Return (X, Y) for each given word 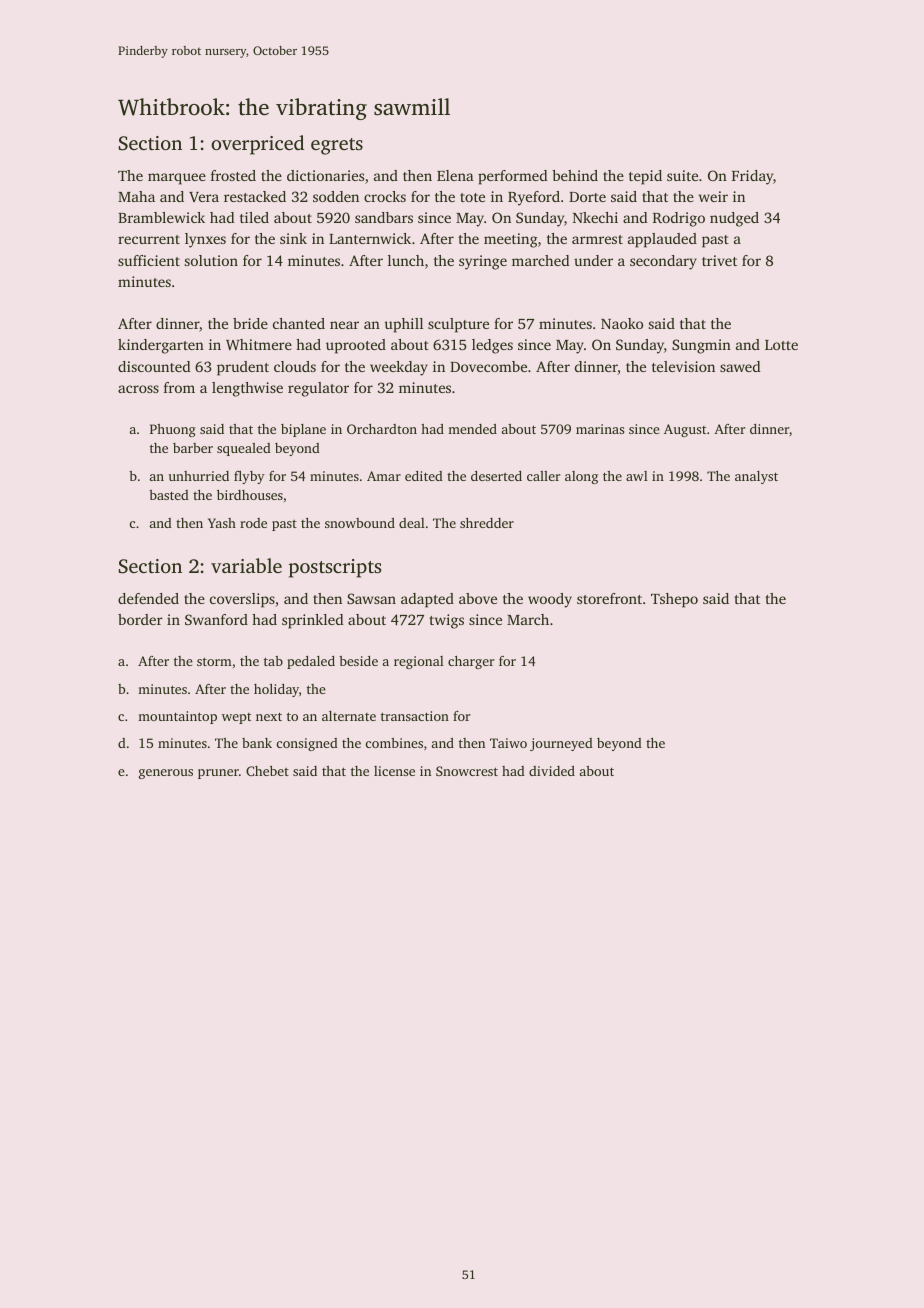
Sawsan (371, 598)
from (179, 387)
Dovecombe (488, 366)
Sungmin (701, 346)
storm (214, 661)
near (344, 325)
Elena (455, 175)
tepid (645, 177)
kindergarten (161, 346)
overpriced (257, 145)
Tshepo (674, 600)
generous (166, 774)
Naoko (622, 323)
